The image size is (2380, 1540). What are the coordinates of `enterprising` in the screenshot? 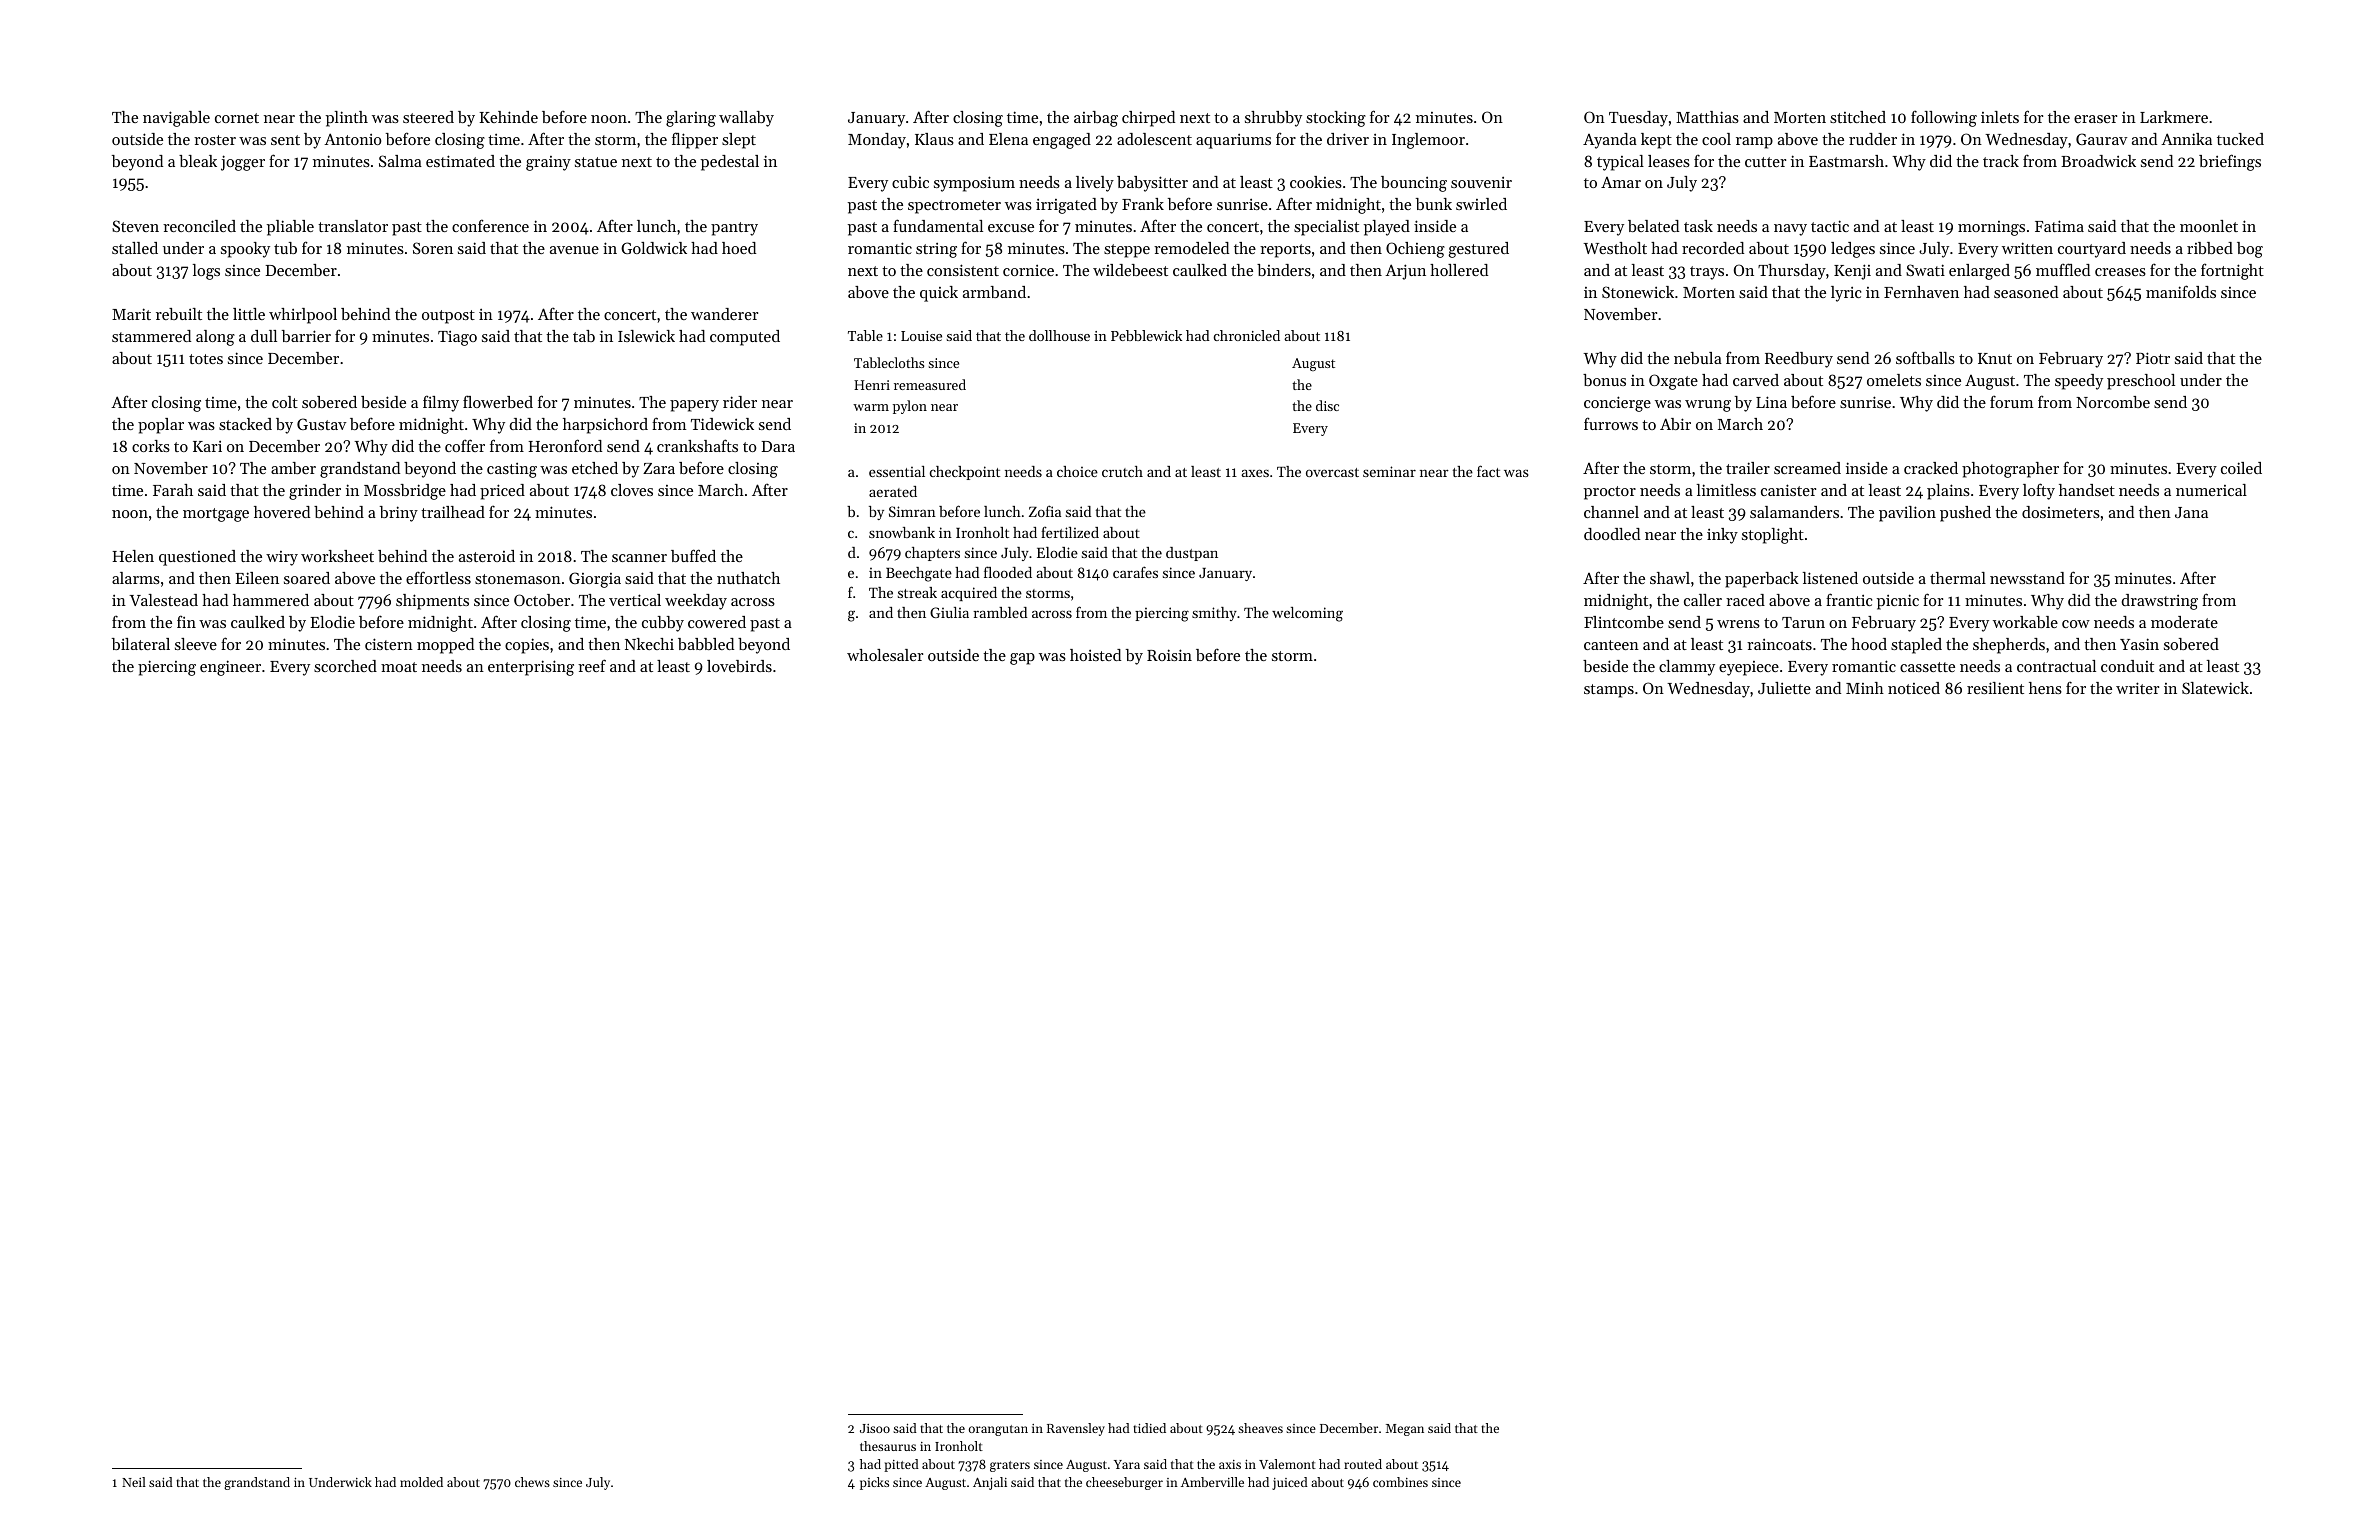 It's located at (531, 668).
